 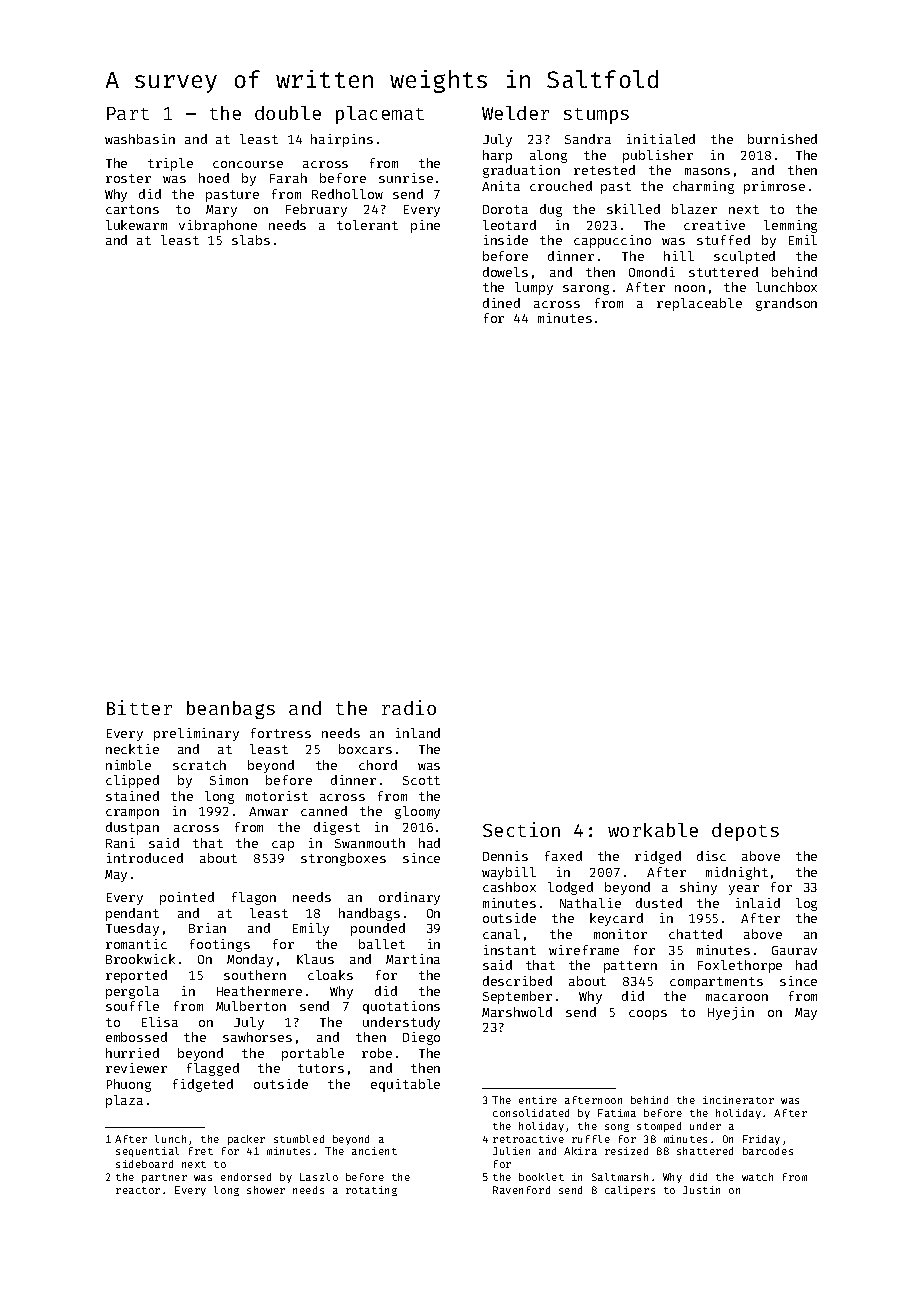 What do you see at coordinates (196, 734) in the image?
I see `preliminary` at bounding box center [196, 734].
